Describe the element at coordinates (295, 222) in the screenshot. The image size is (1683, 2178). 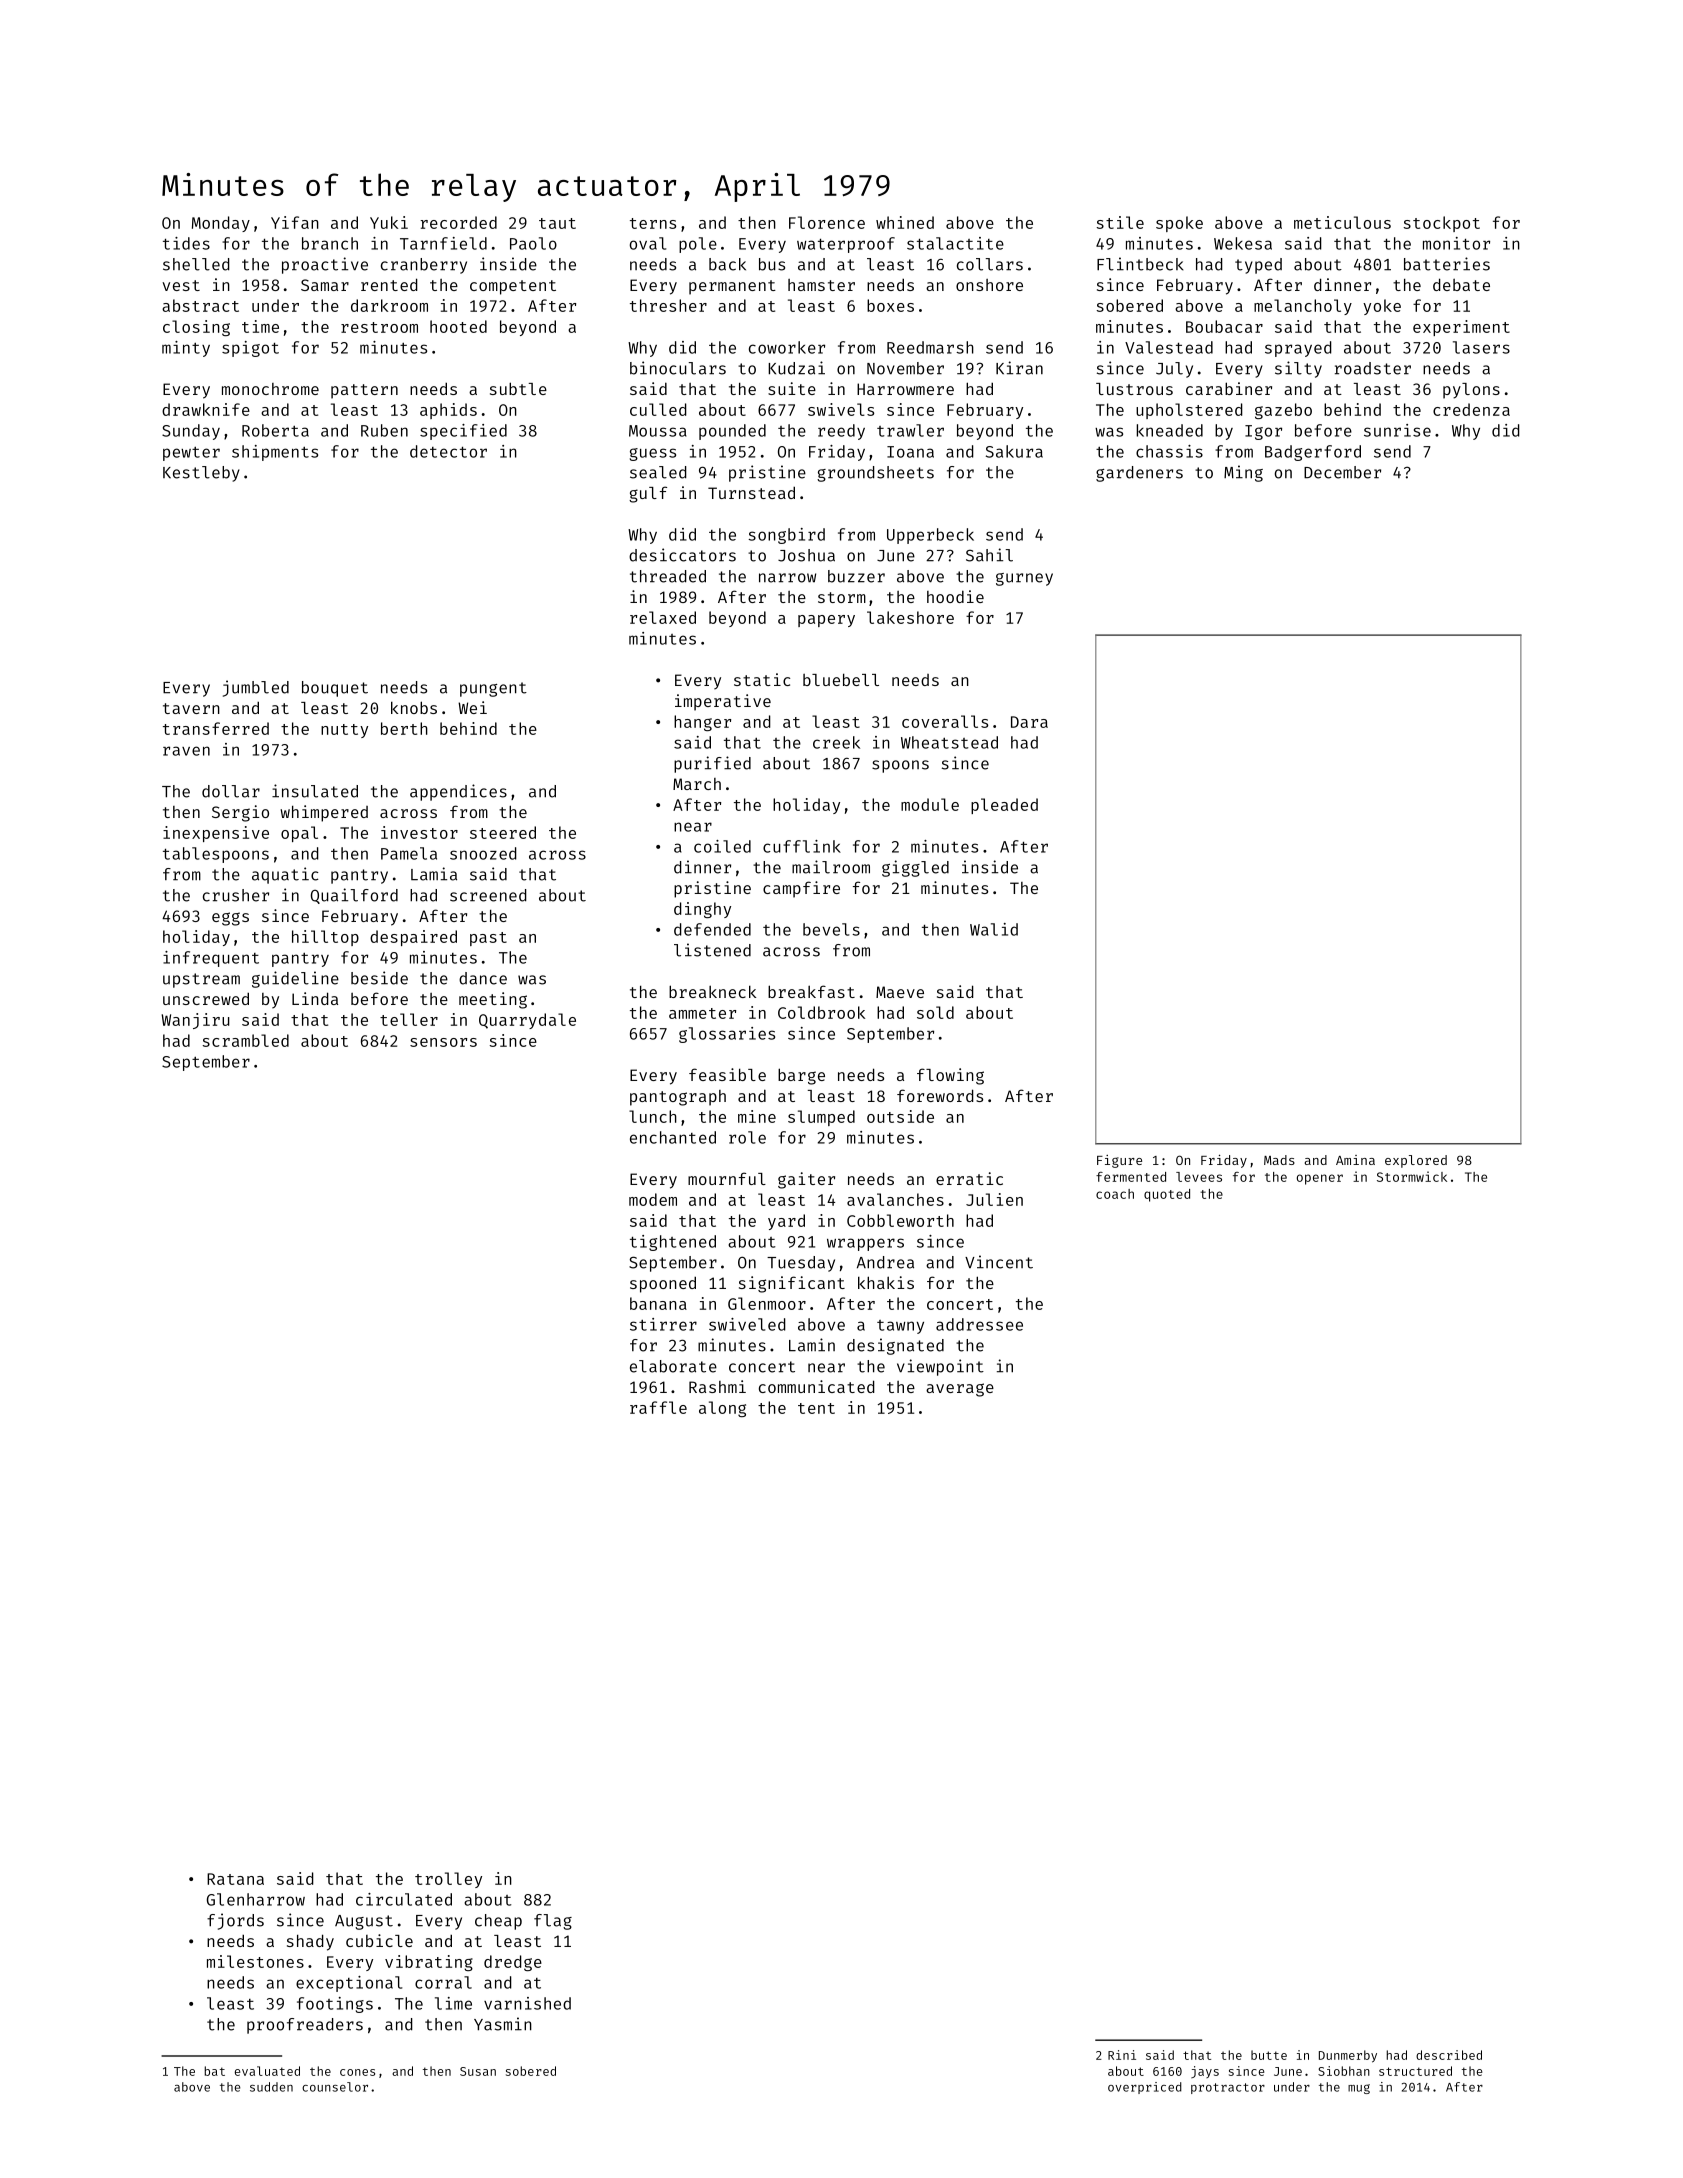
I see `Yifan` at that location.
